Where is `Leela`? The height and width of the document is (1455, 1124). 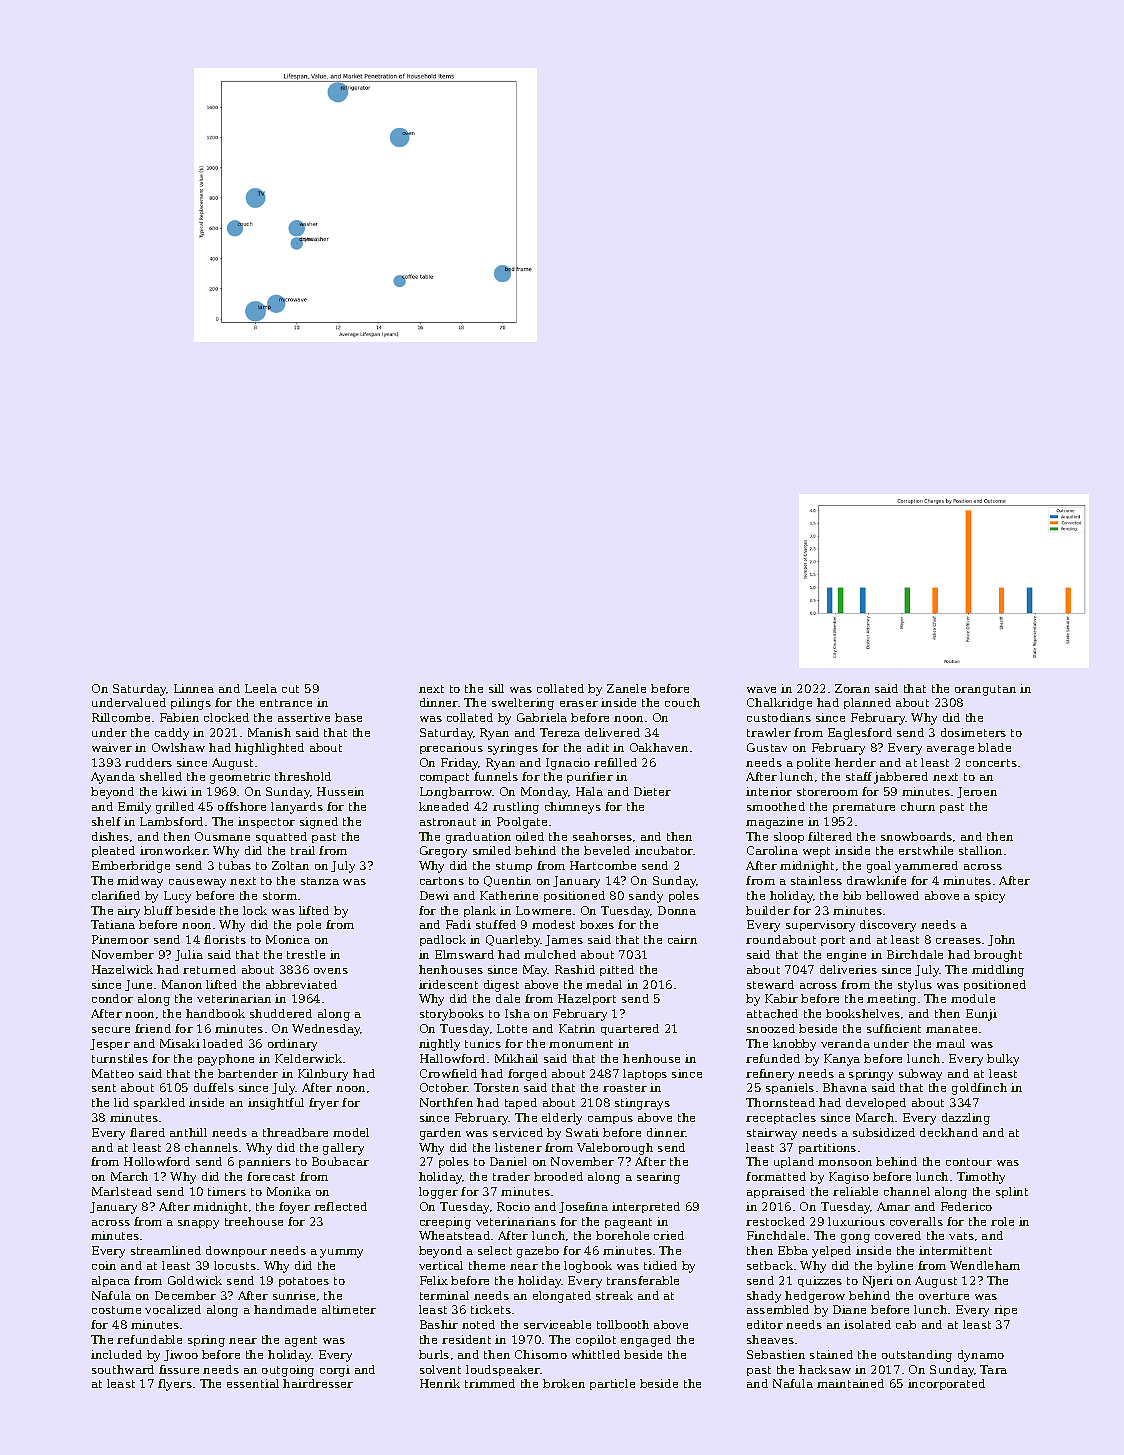 Leela is located at coordinates (261, 688).
